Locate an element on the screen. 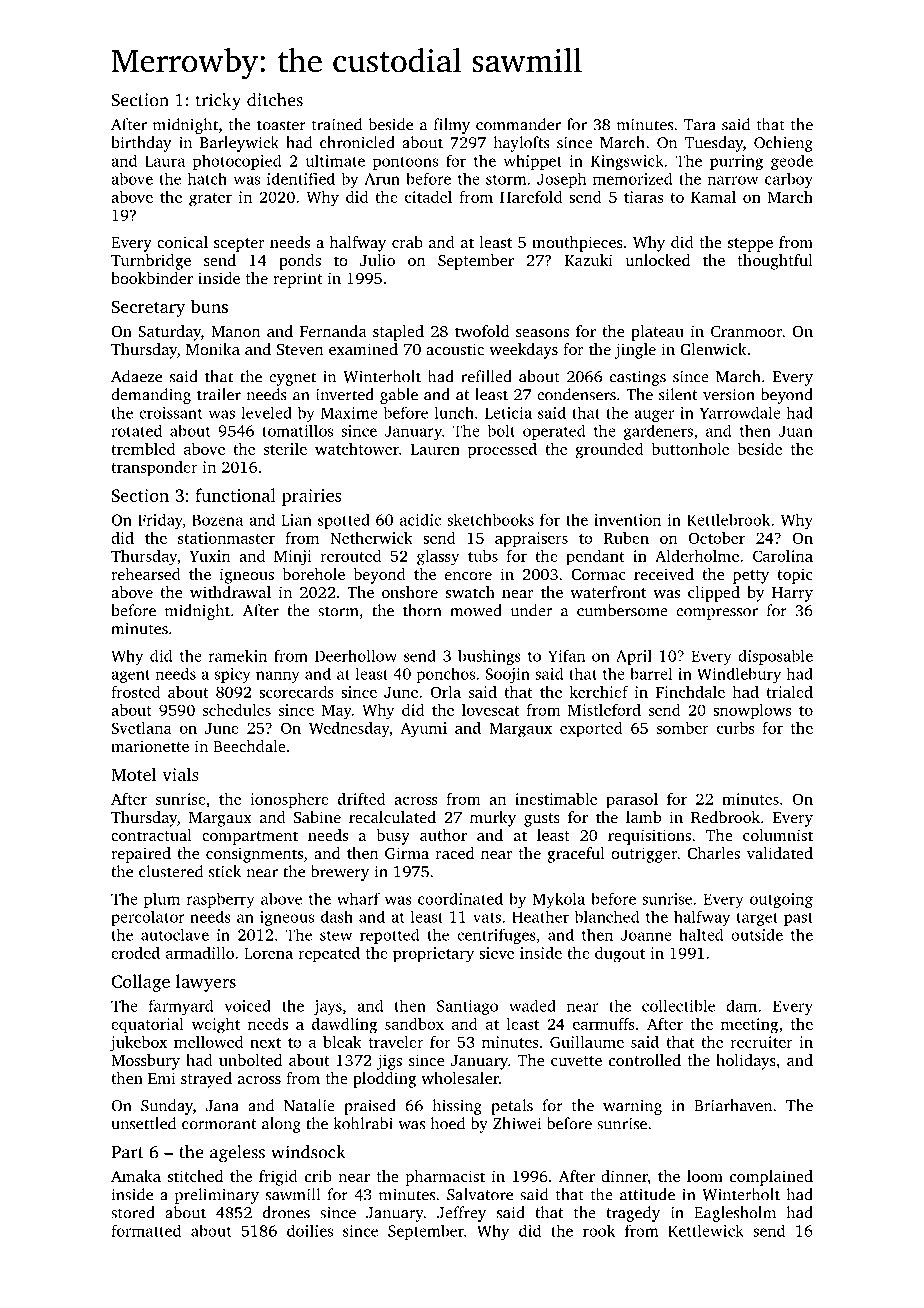 This screenshot has height=1308, width=924. Carolina is located at coordinates (783, 556).
